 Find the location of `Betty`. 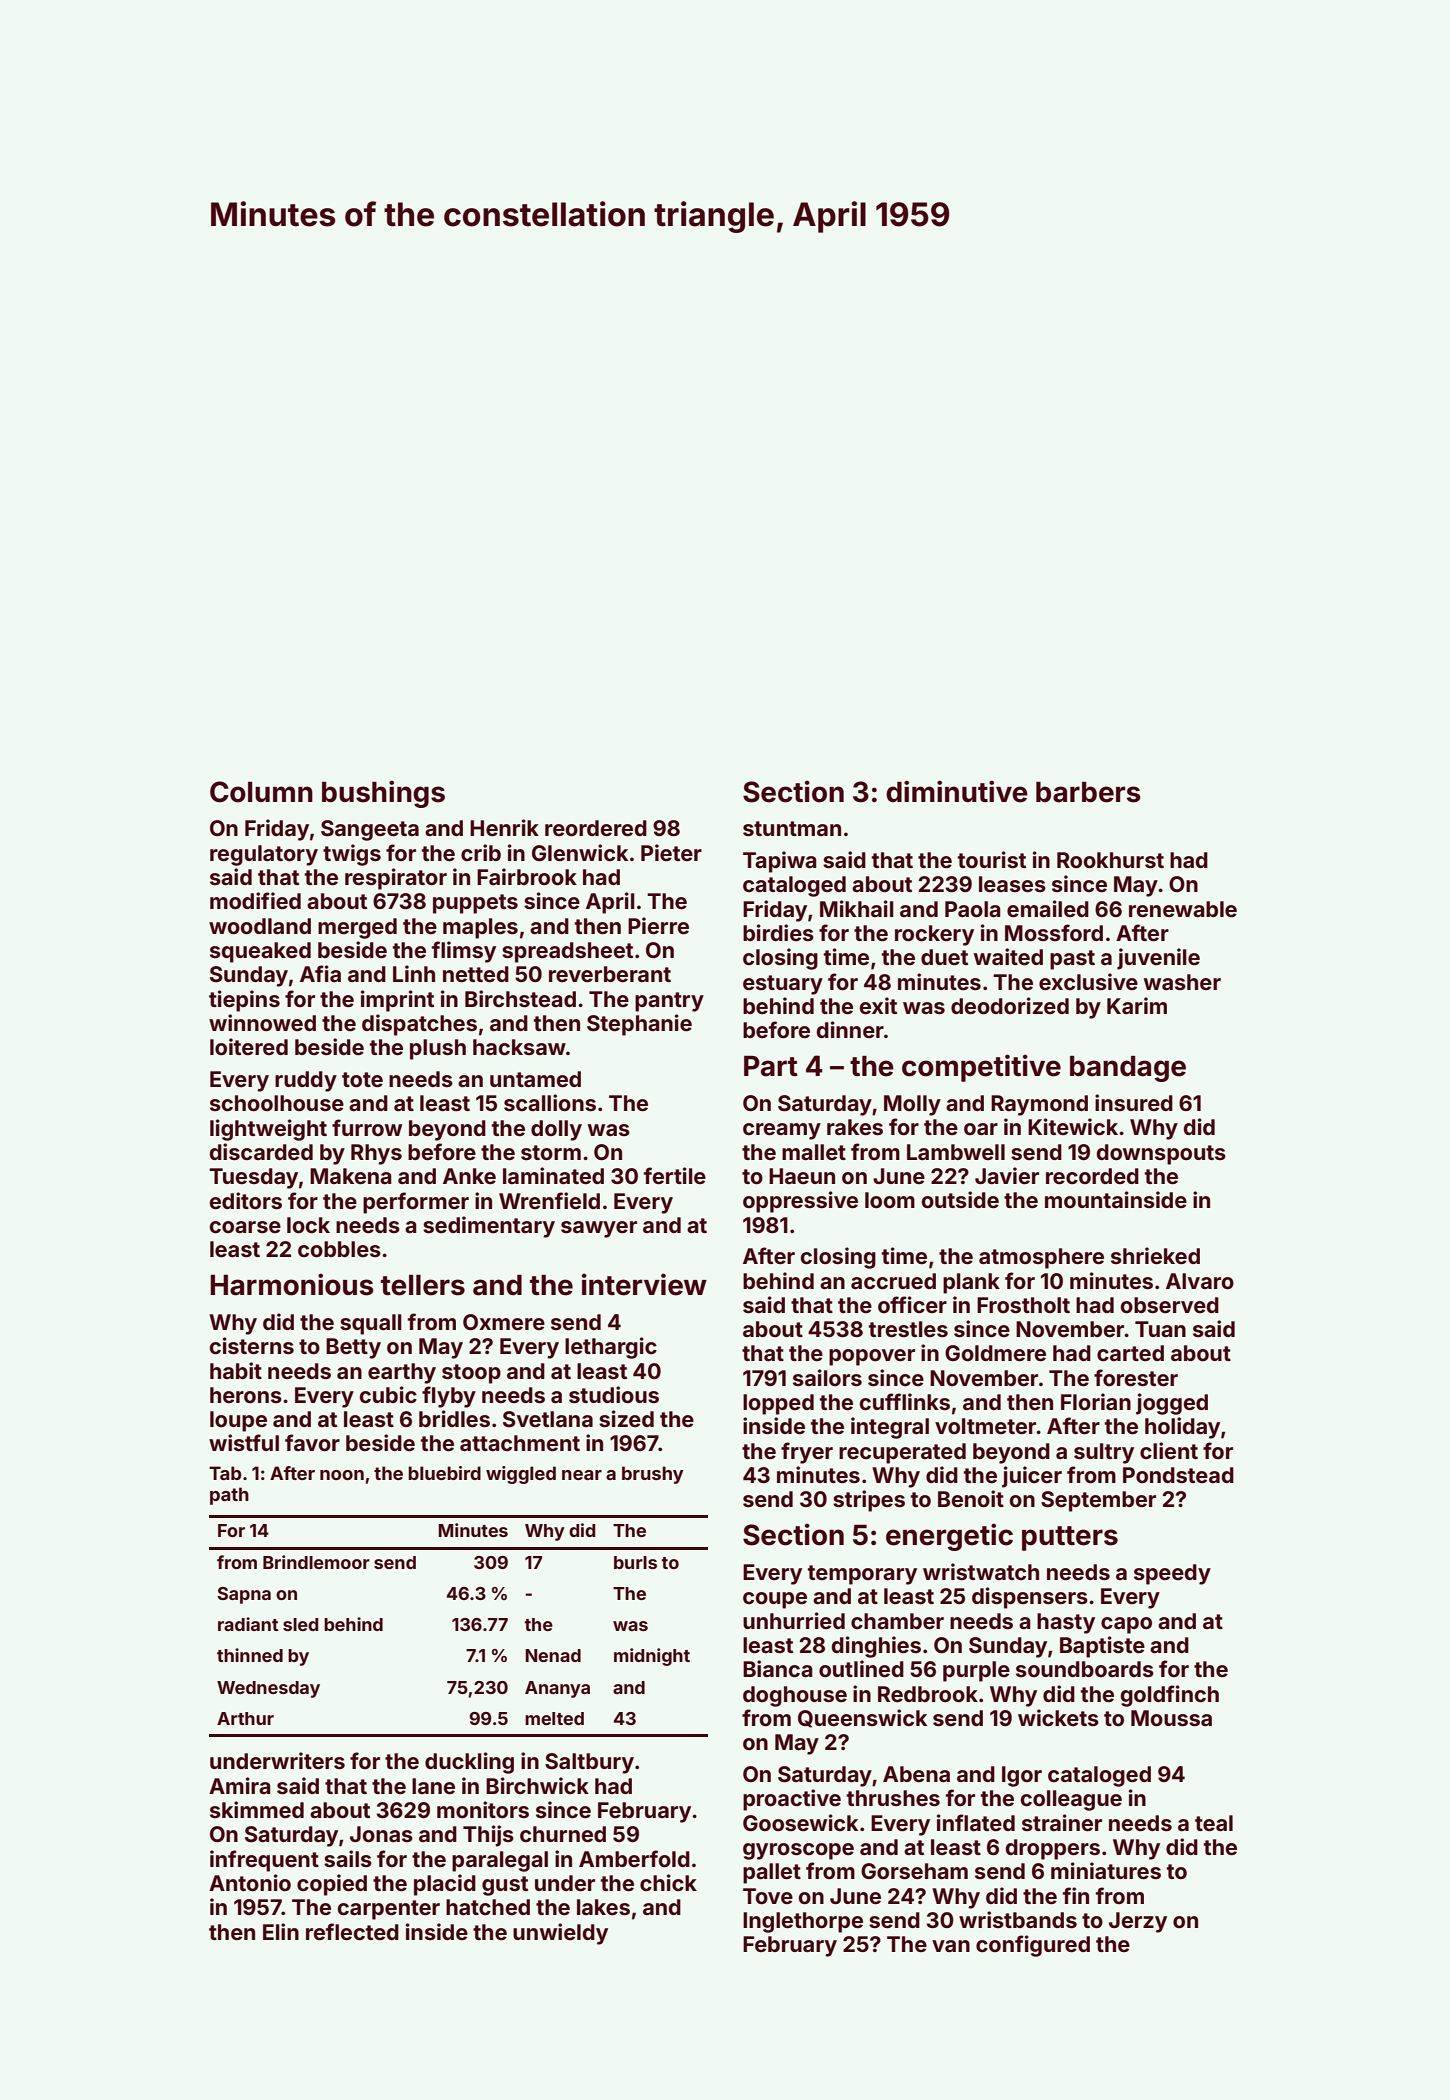

Betty is located at coordinates (353, 1348).
